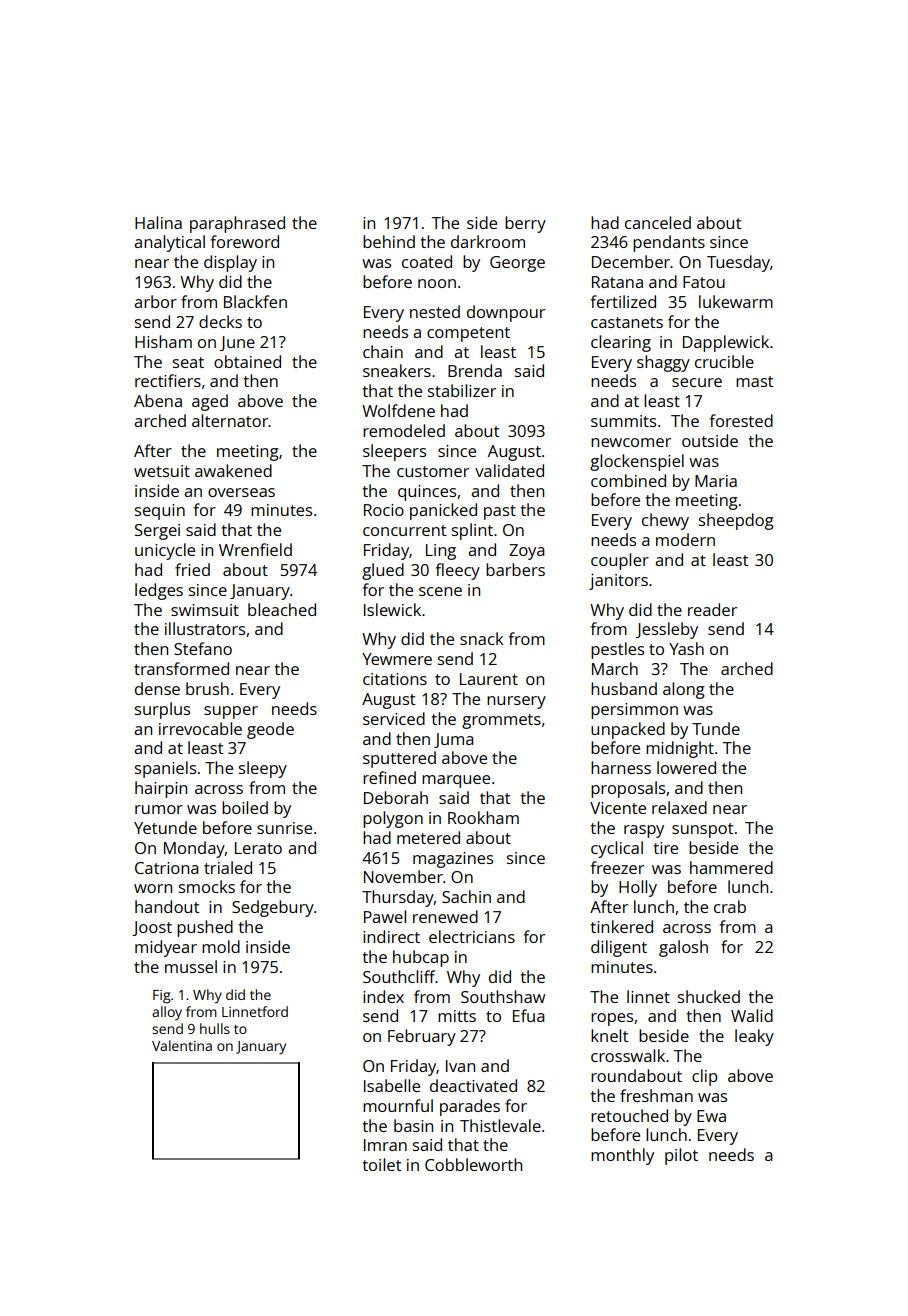 The image size is (908, 1316). I want to click on brush, so click(207, 688).
